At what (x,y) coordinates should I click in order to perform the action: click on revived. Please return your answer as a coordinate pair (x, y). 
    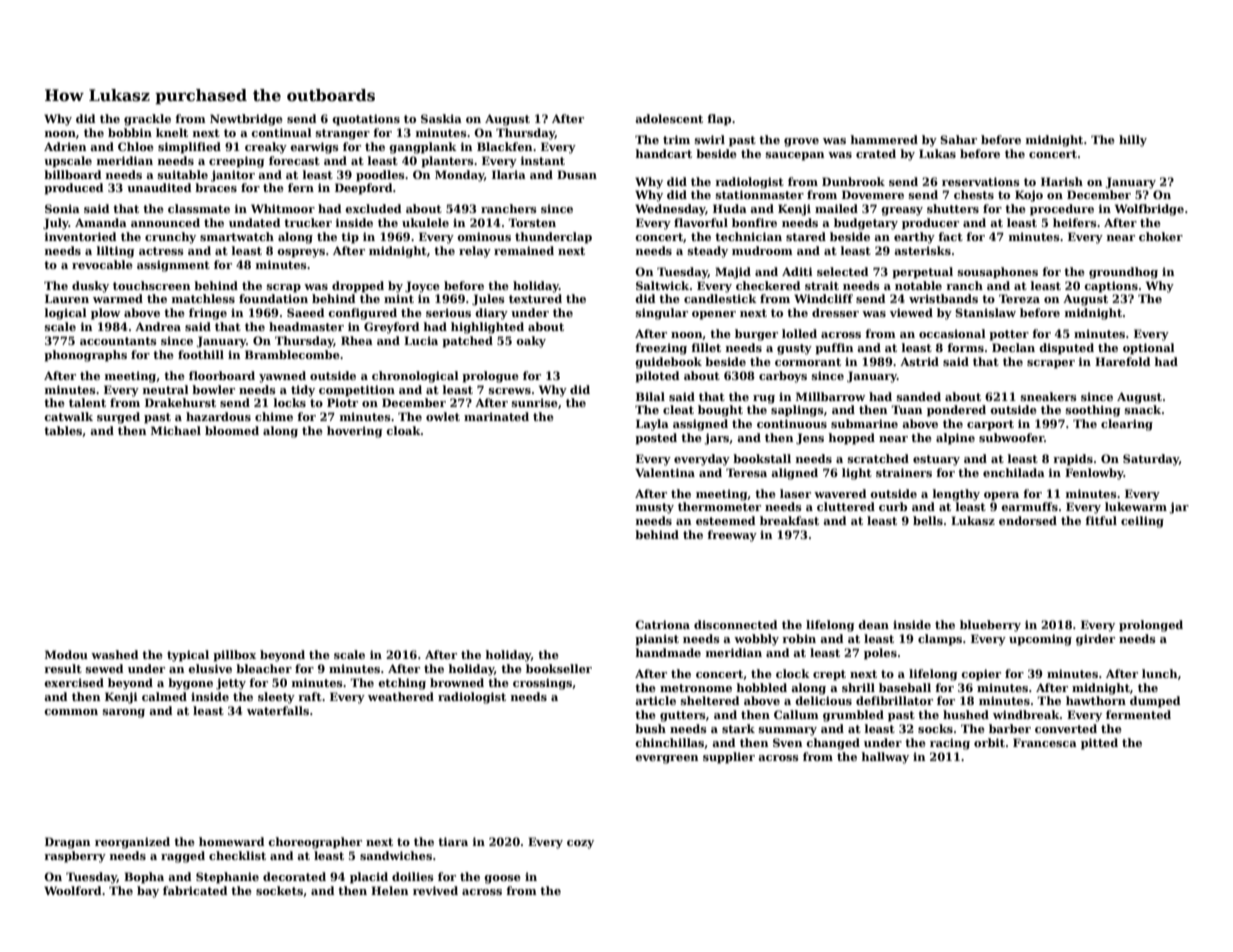
    Looking at the image, I should click on (435, 890).
